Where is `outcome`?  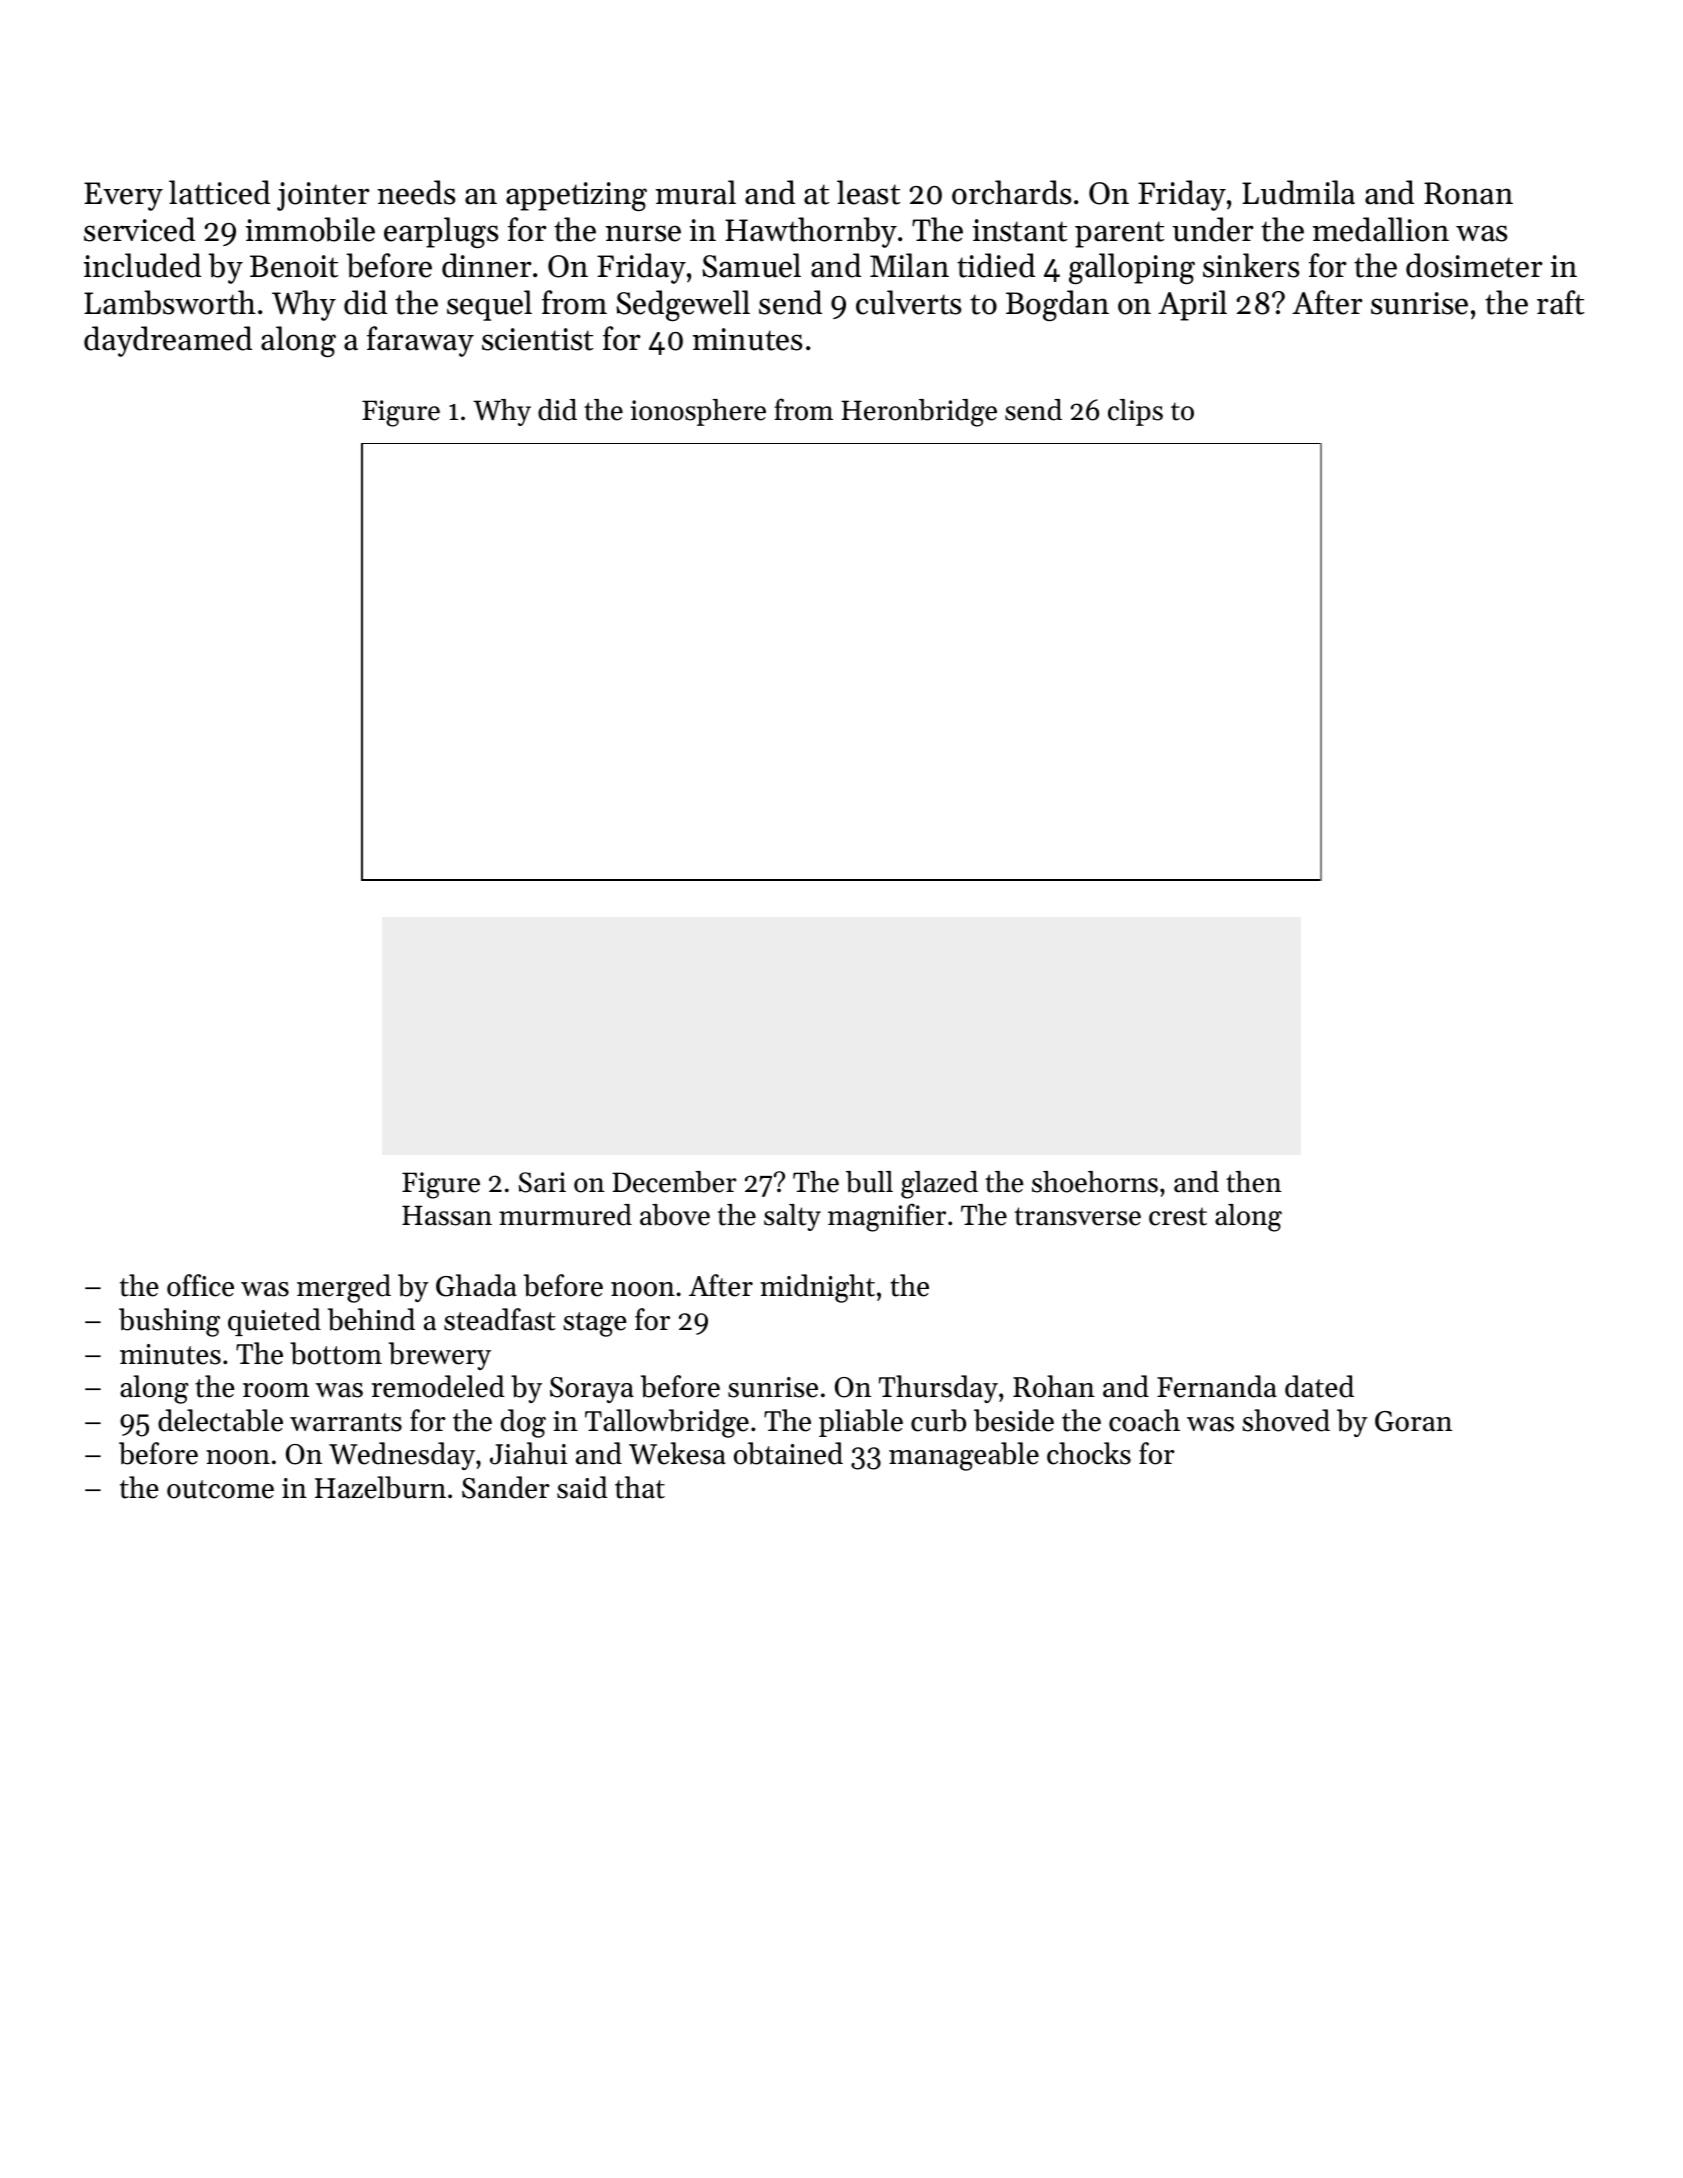
outcome is located at coordinates (220, 1489).
